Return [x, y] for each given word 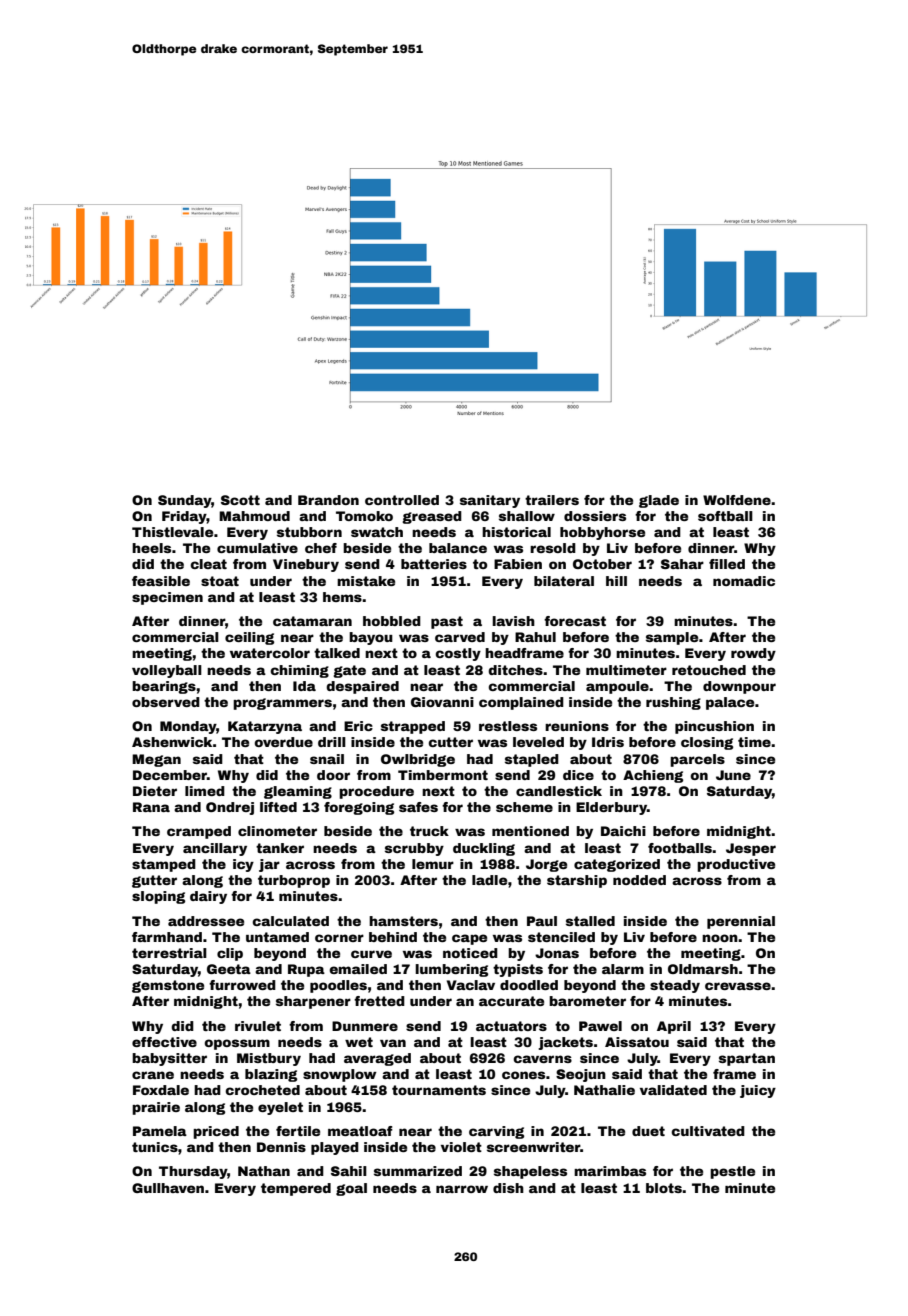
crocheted [262, 1090]
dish [508, 1188]
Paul [542, 921]
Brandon [328, 500]
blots [664, 1188]
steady [675, 986]
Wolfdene [737, 500]
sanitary [490, 501]
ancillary [215, 849]
